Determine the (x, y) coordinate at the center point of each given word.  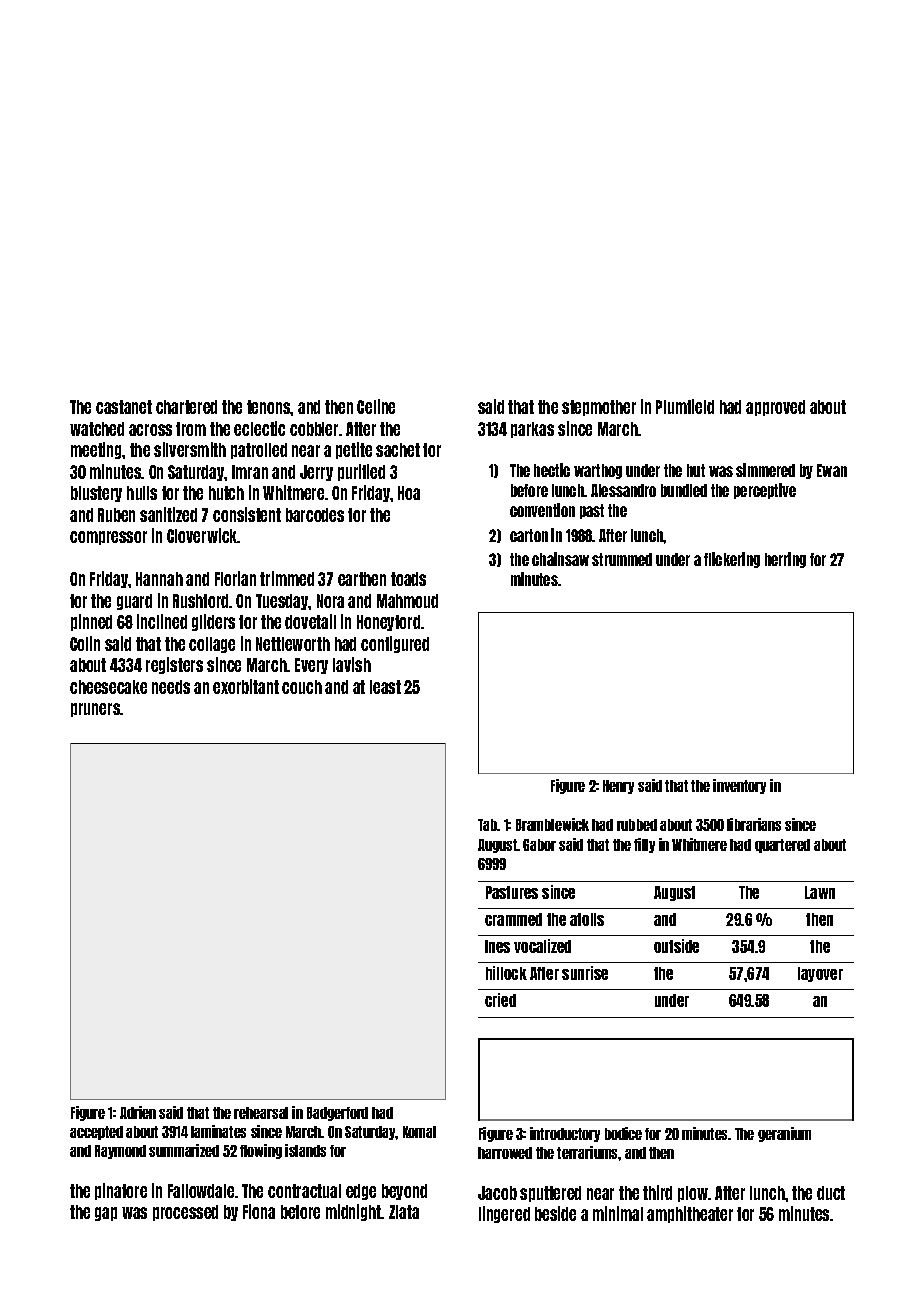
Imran (250, 472)
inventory (739, 786)
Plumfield (685, 406)
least (385, 687)
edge (361, 1192)
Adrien (138, 1112)
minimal (618, 1213)
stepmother (599, 408)
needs (171, 687)
